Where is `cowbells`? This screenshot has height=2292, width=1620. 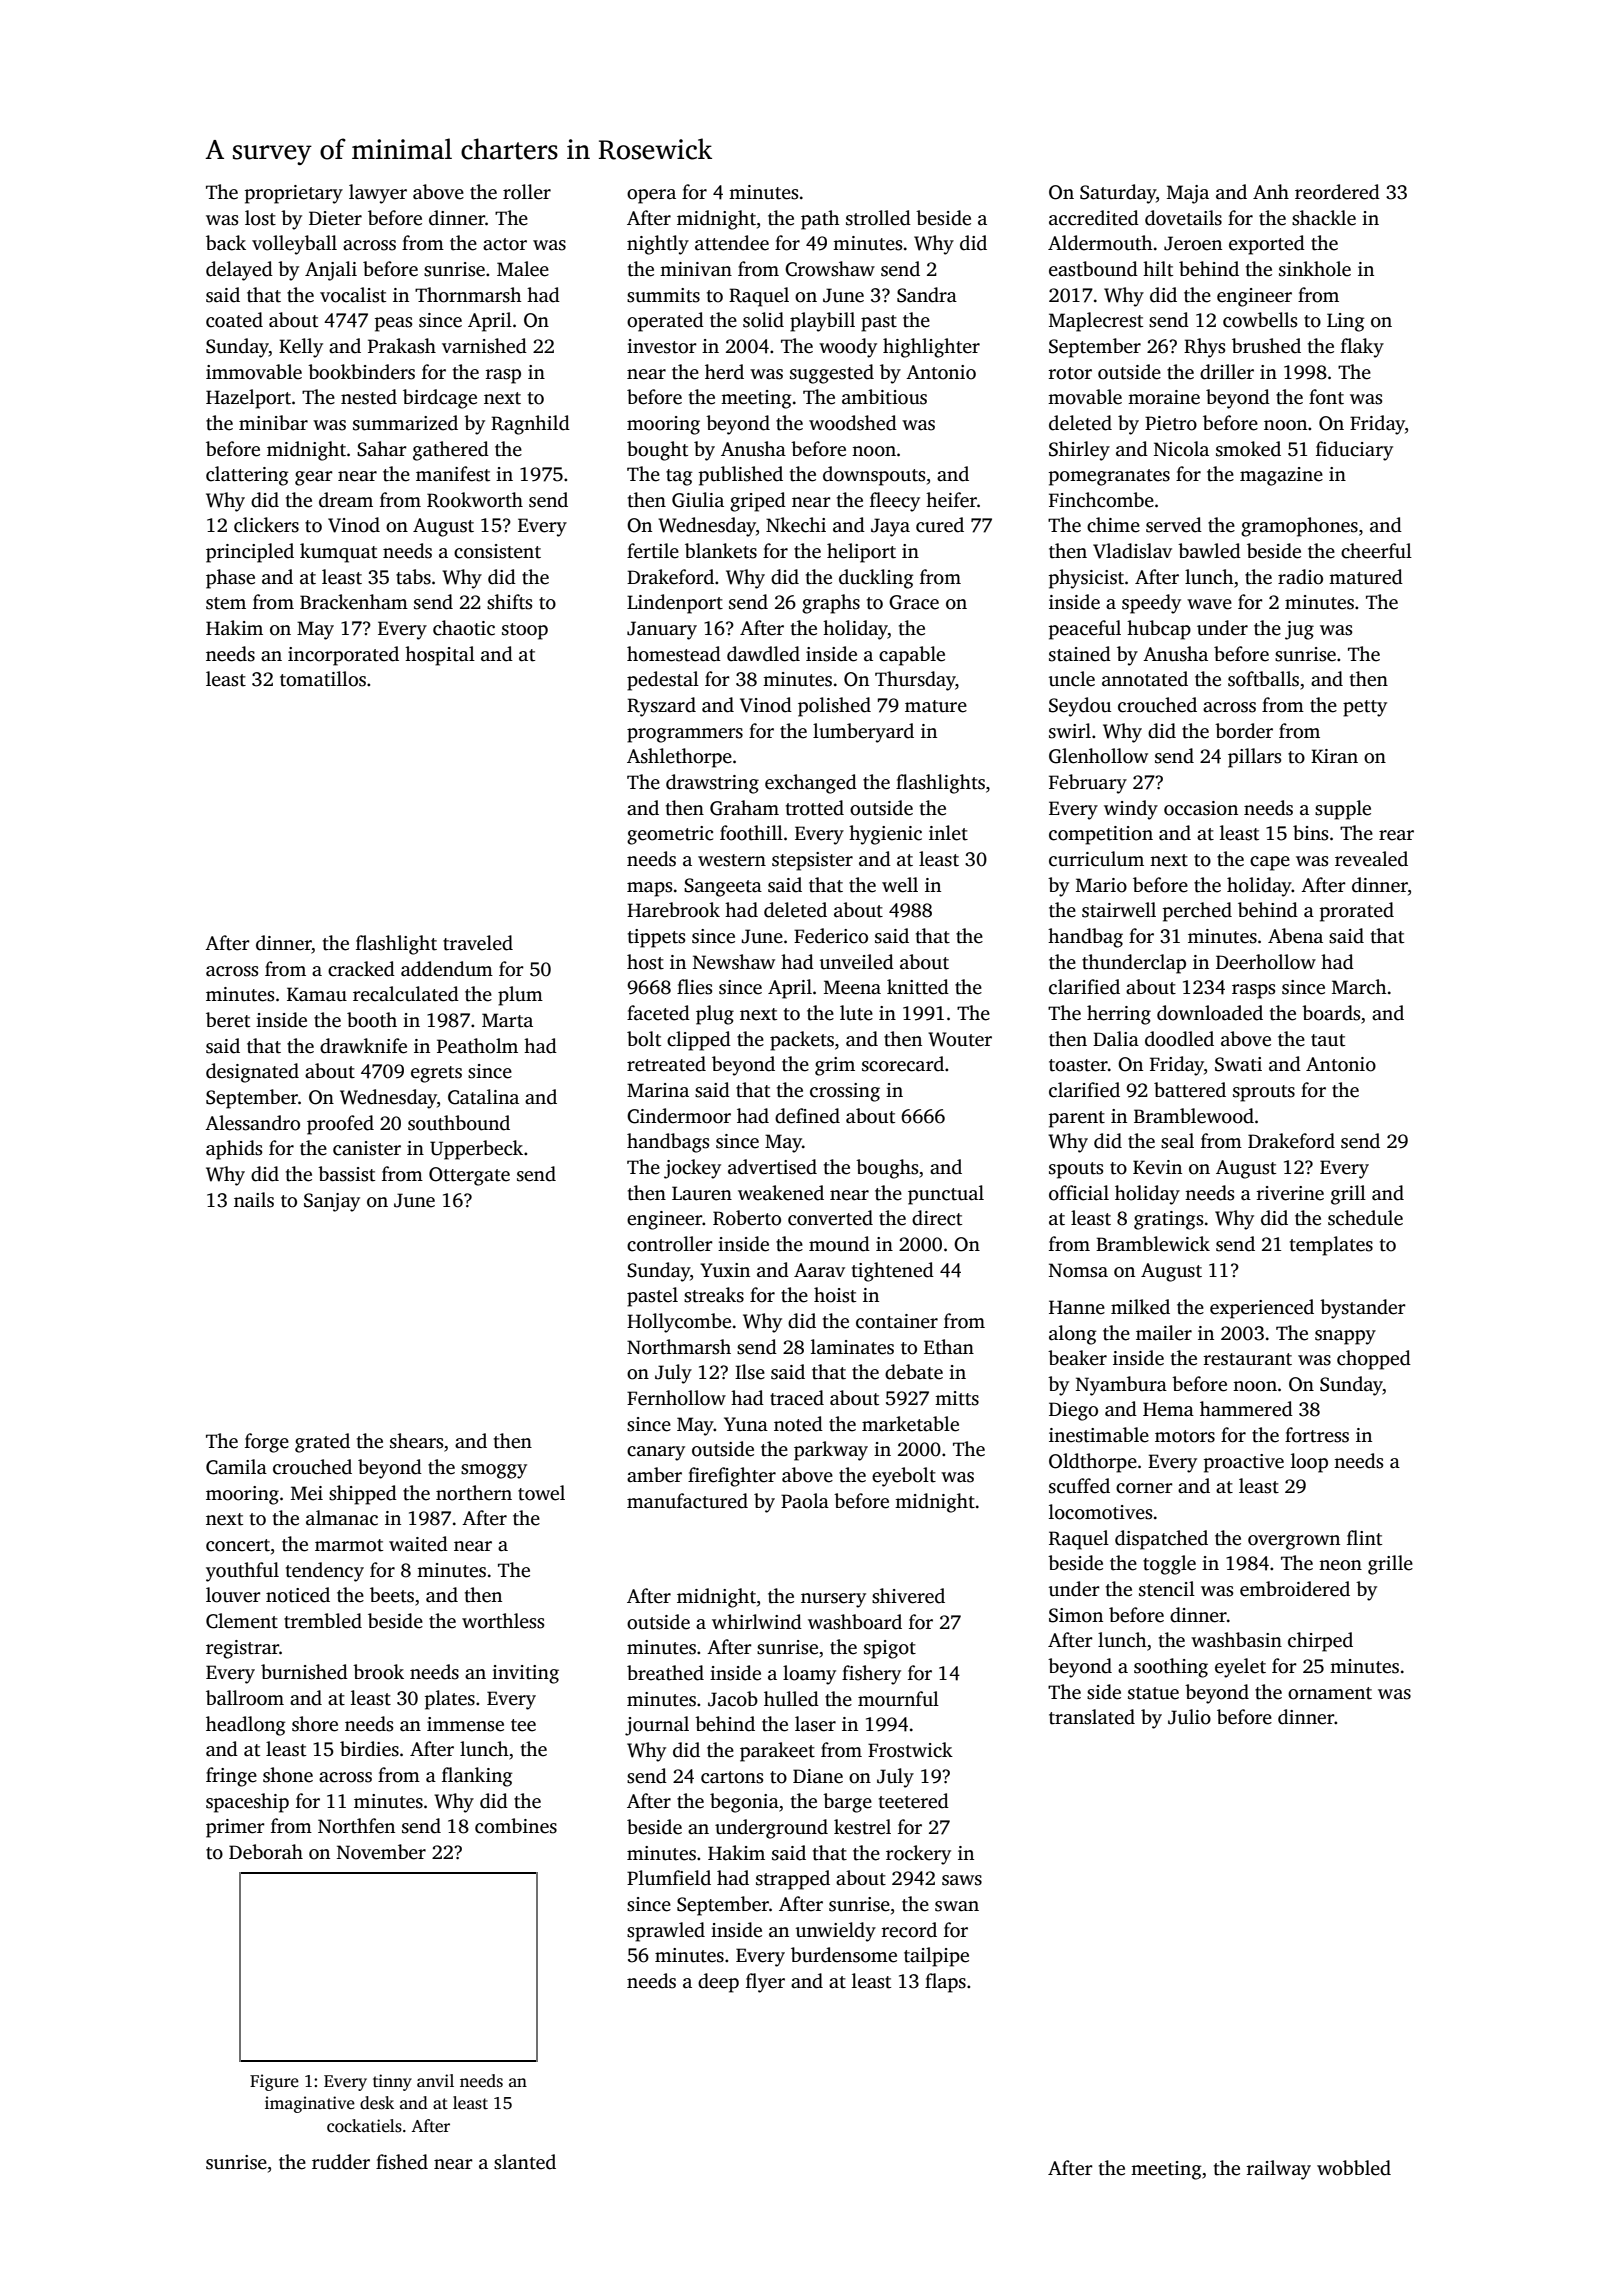 cowbells is located at coordinates (1260, 320).
